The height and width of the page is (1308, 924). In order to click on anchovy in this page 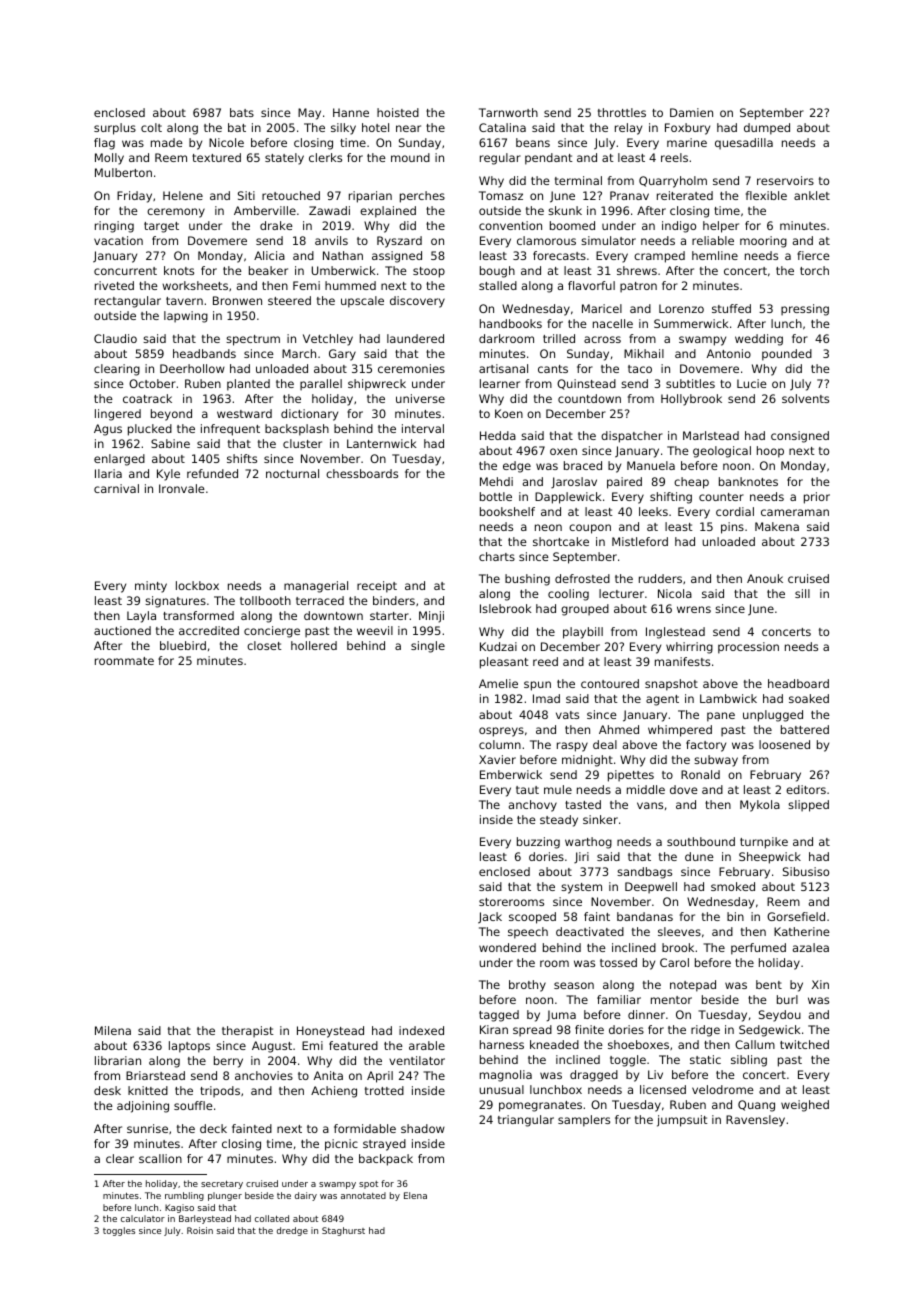, I will do `click(533, 806)`.
